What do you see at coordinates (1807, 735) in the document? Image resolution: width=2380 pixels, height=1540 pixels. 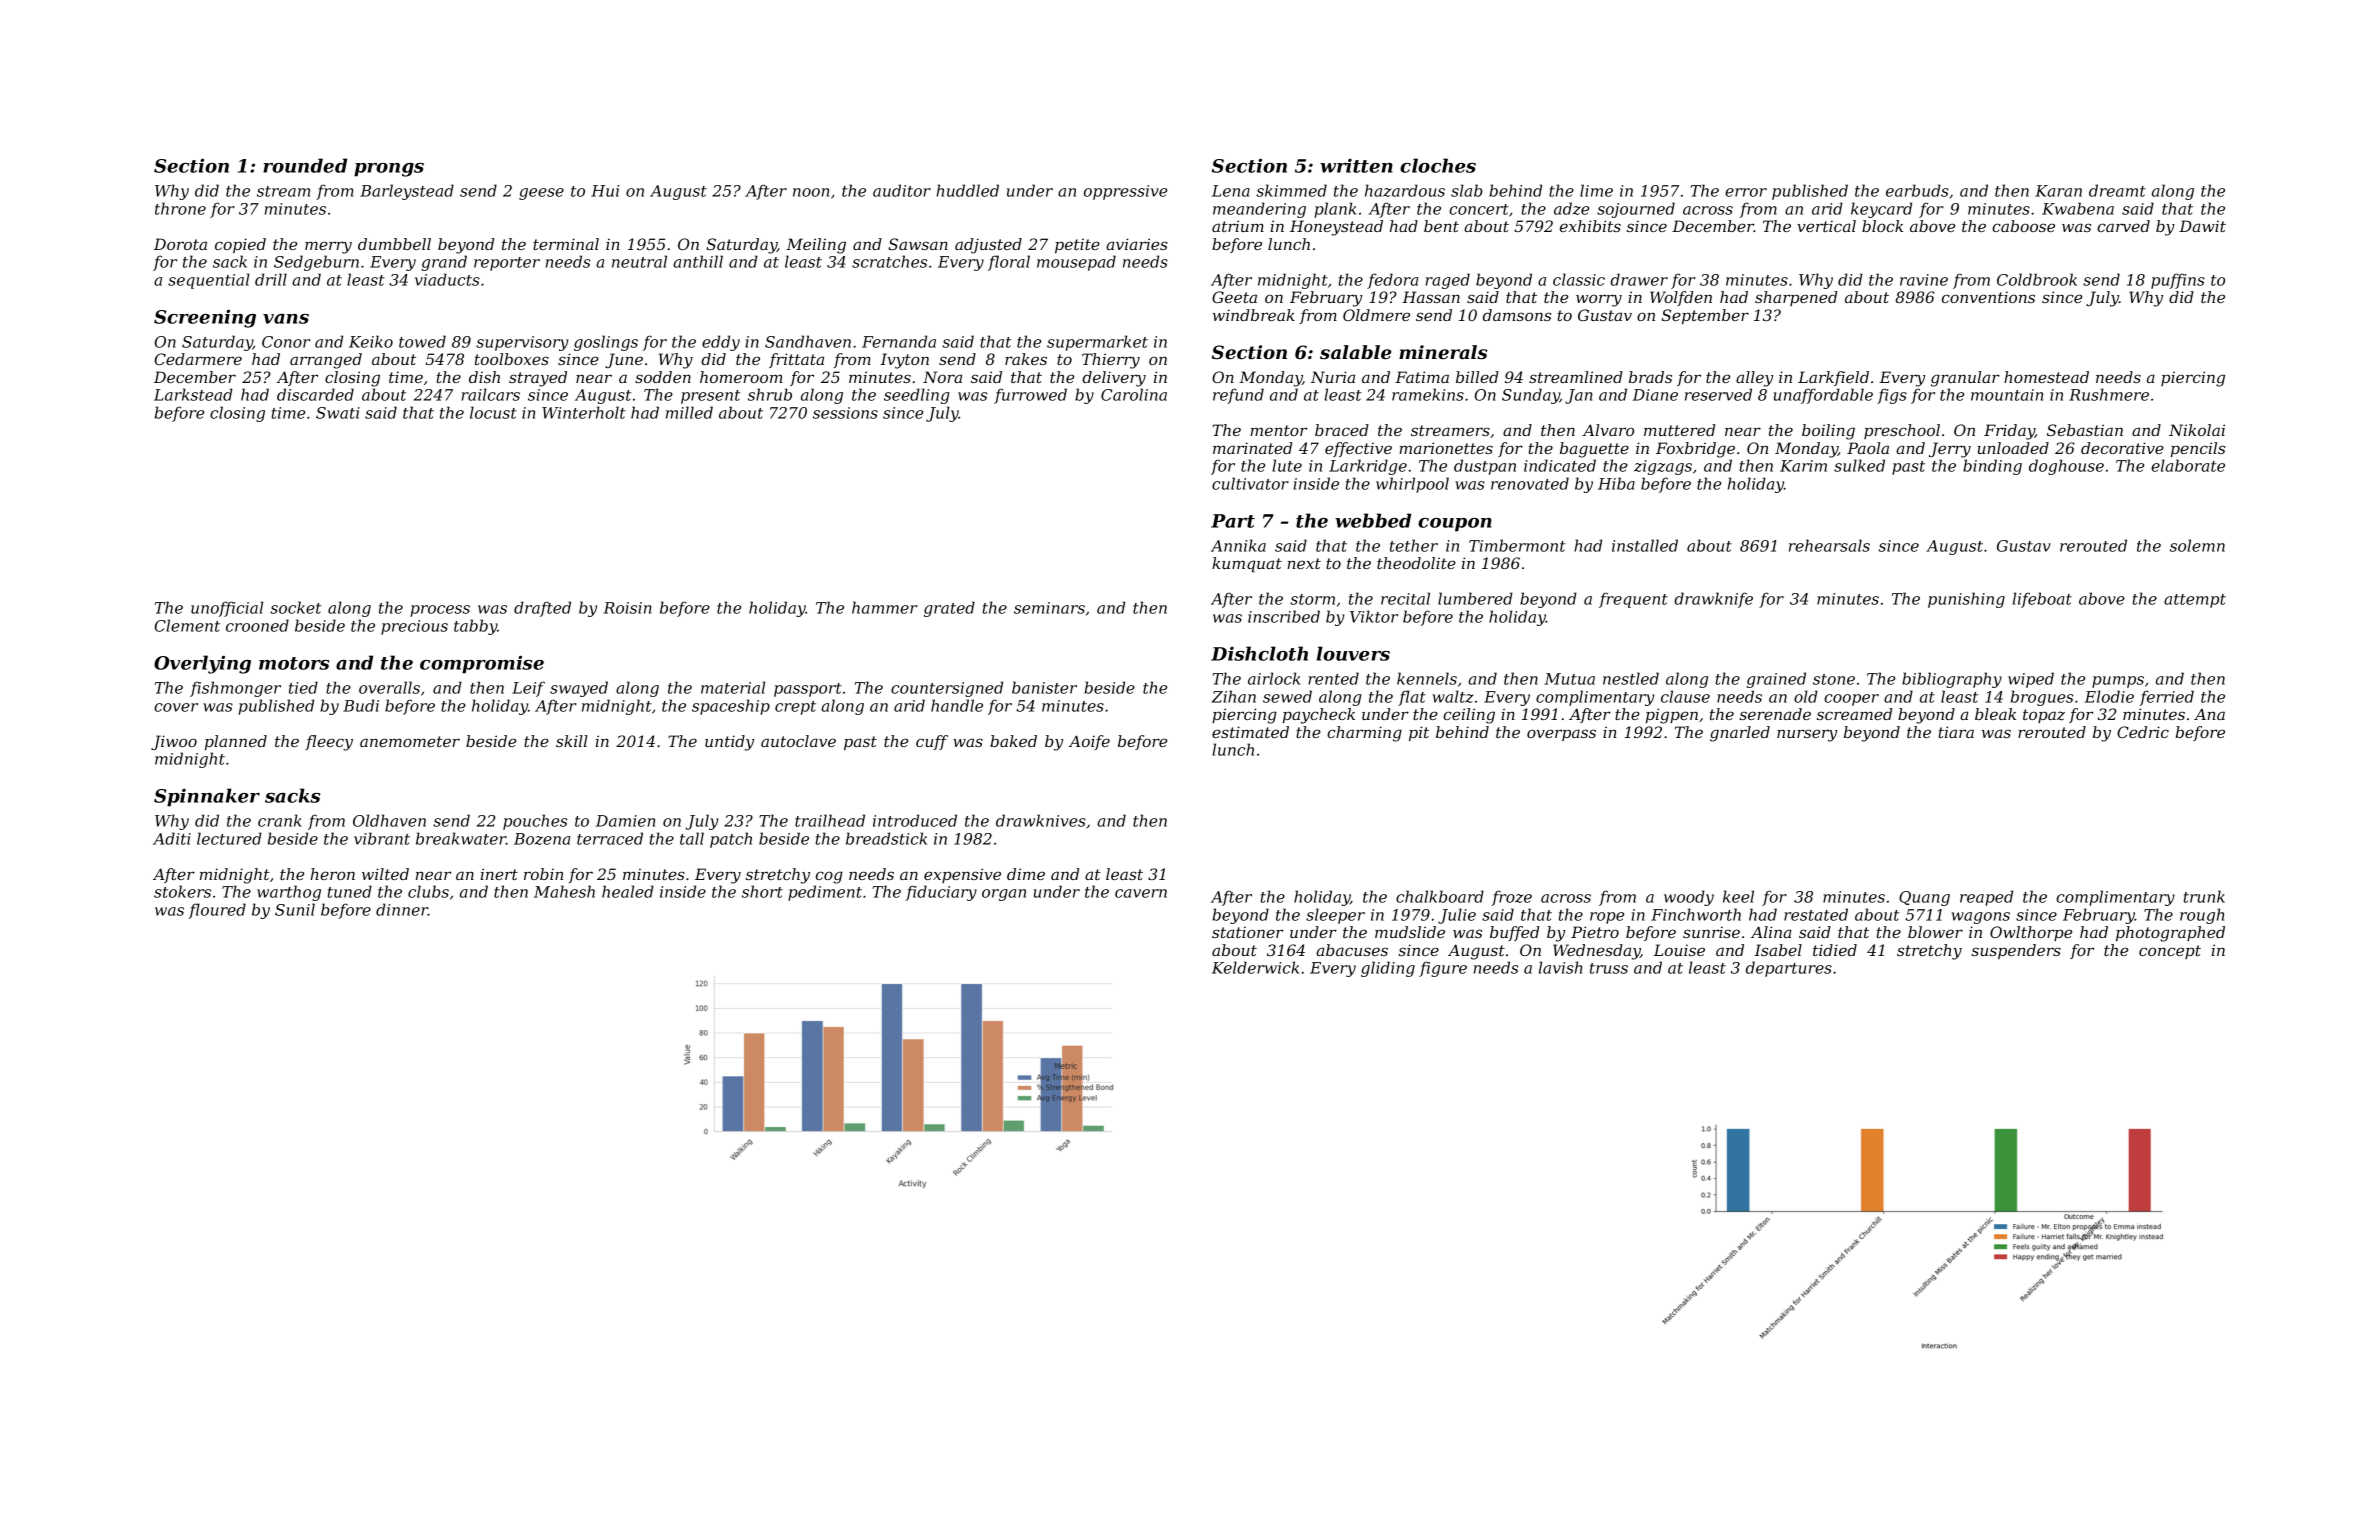 I see `nursery` at bounding box center [1807, 735].
